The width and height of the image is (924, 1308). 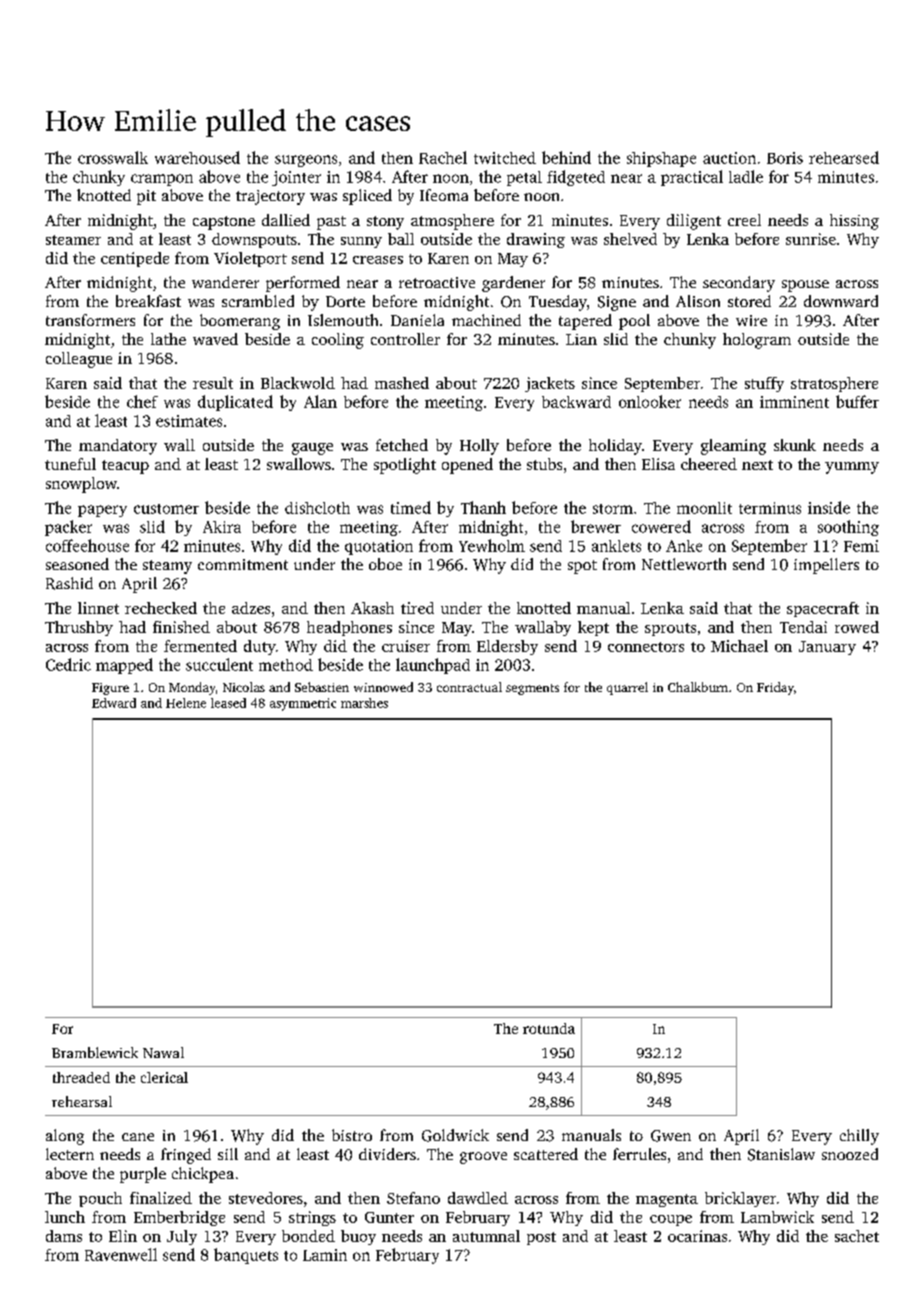 What do you see at coordinates (486, 1236) in the image?
I see `autumnal` at bounding box center [486, 1236].
